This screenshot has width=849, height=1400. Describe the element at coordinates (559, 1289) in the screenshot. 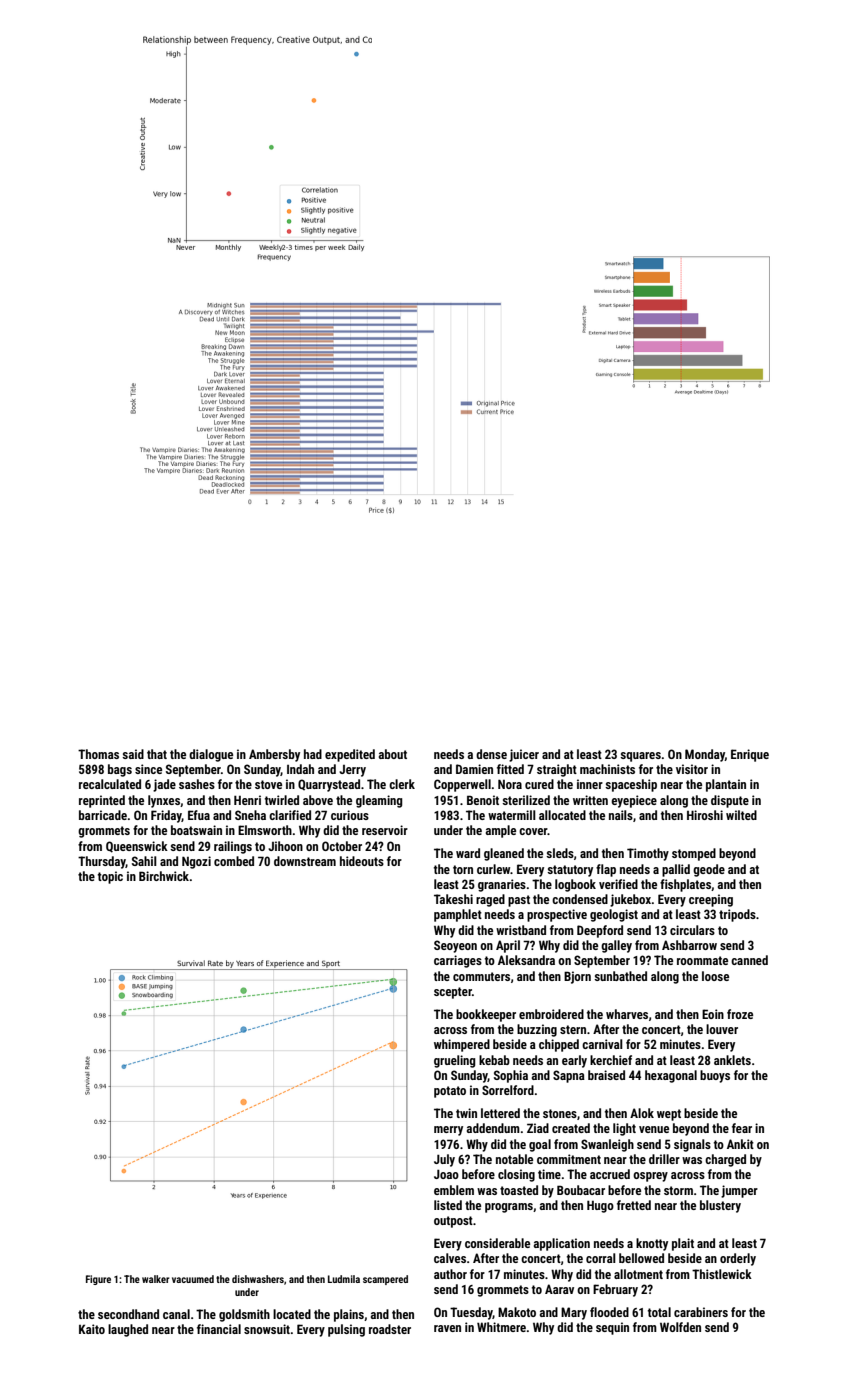

I see `Aarav` at that location.
